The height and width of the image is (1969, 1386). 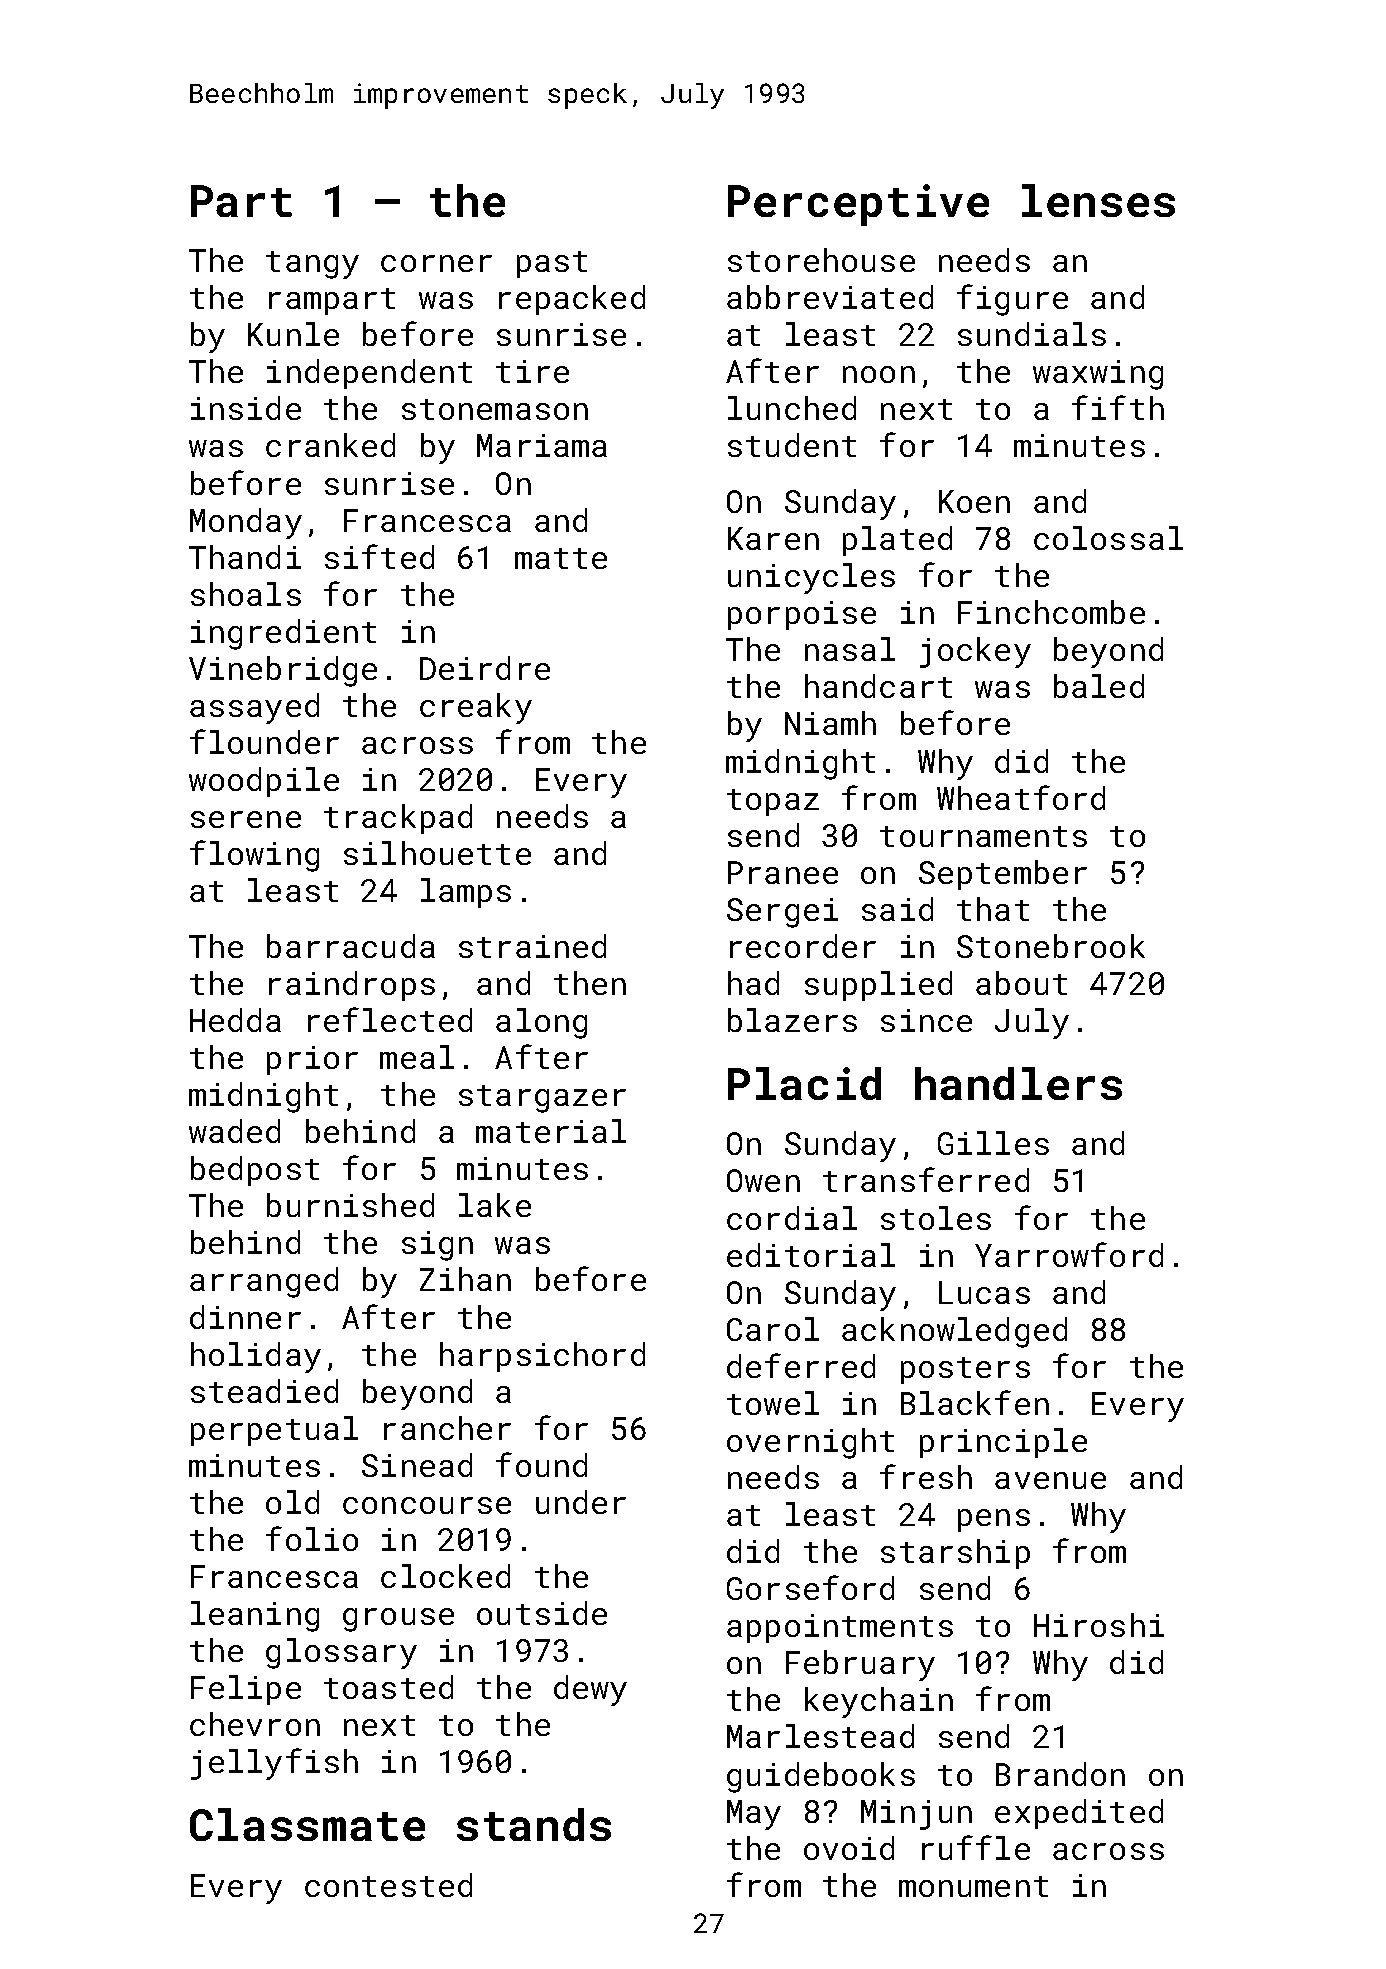 What do you see at coordinates (975, 1402) in the image?
I see `Blackfen` at bounding box center [975, 1402].
